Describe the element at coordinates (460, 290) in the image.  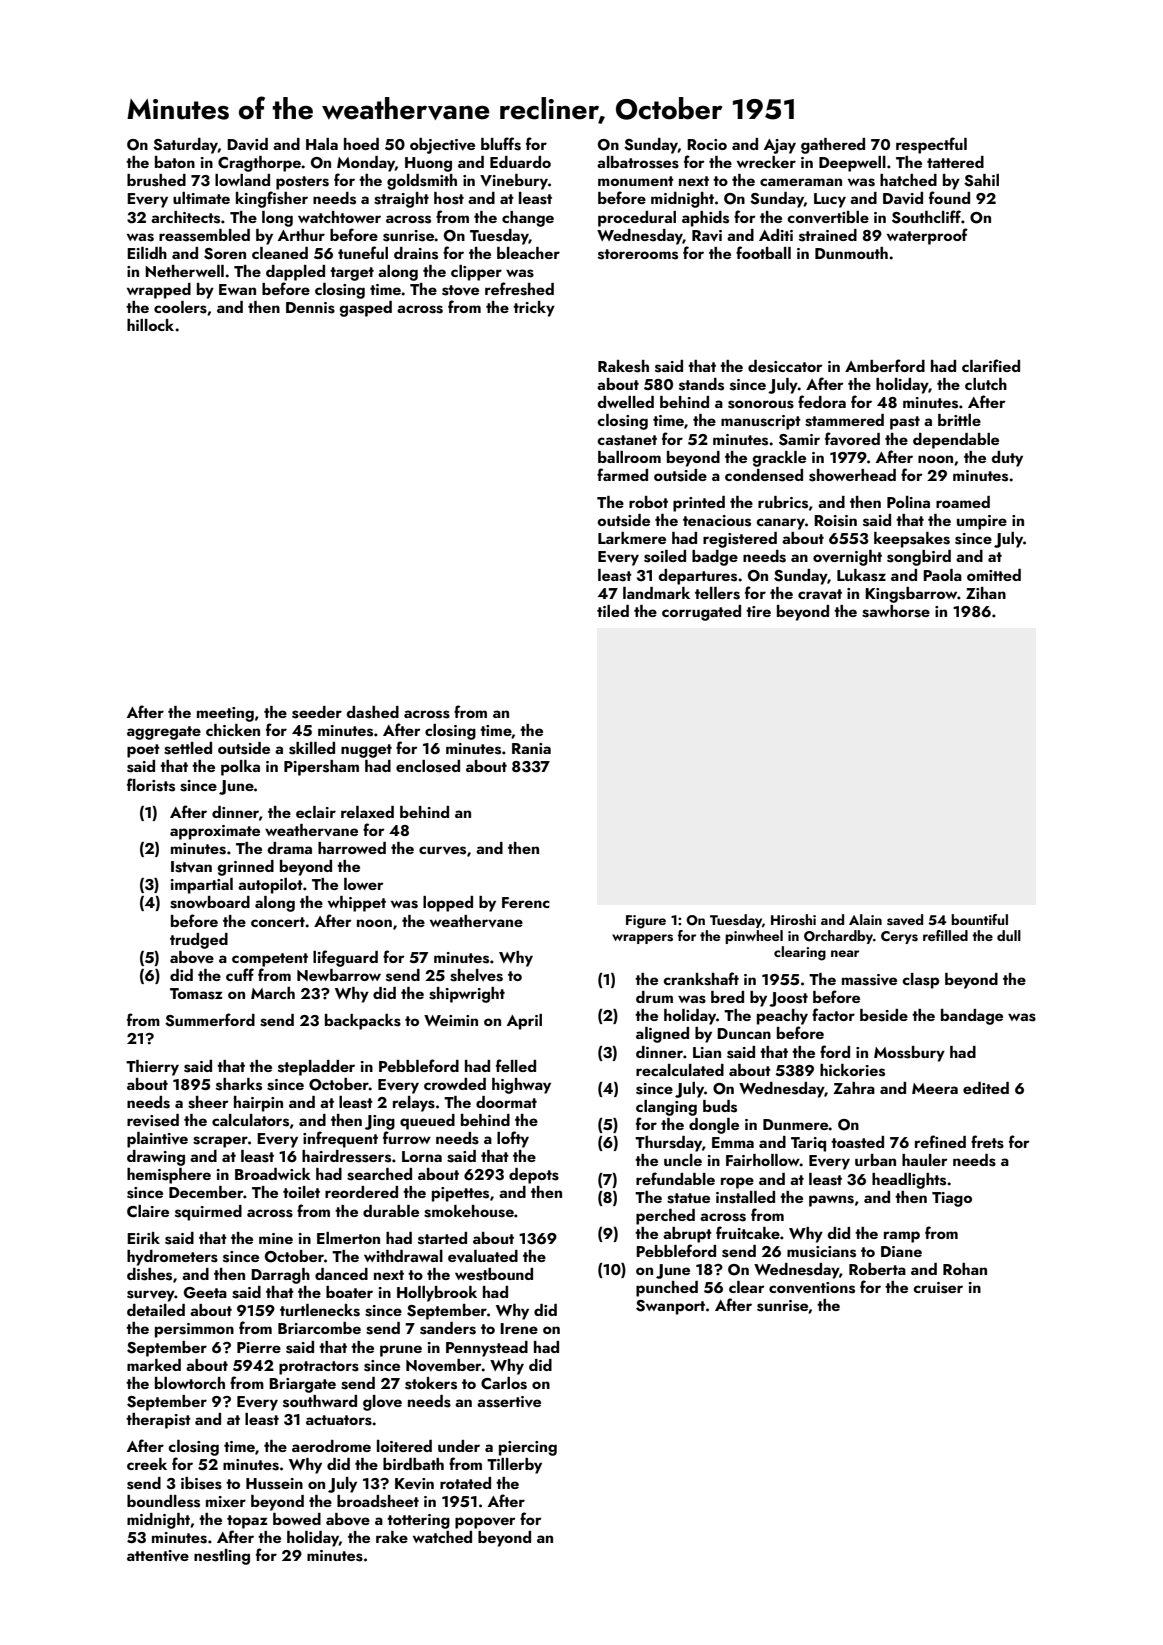
I see `stove` at that location.
